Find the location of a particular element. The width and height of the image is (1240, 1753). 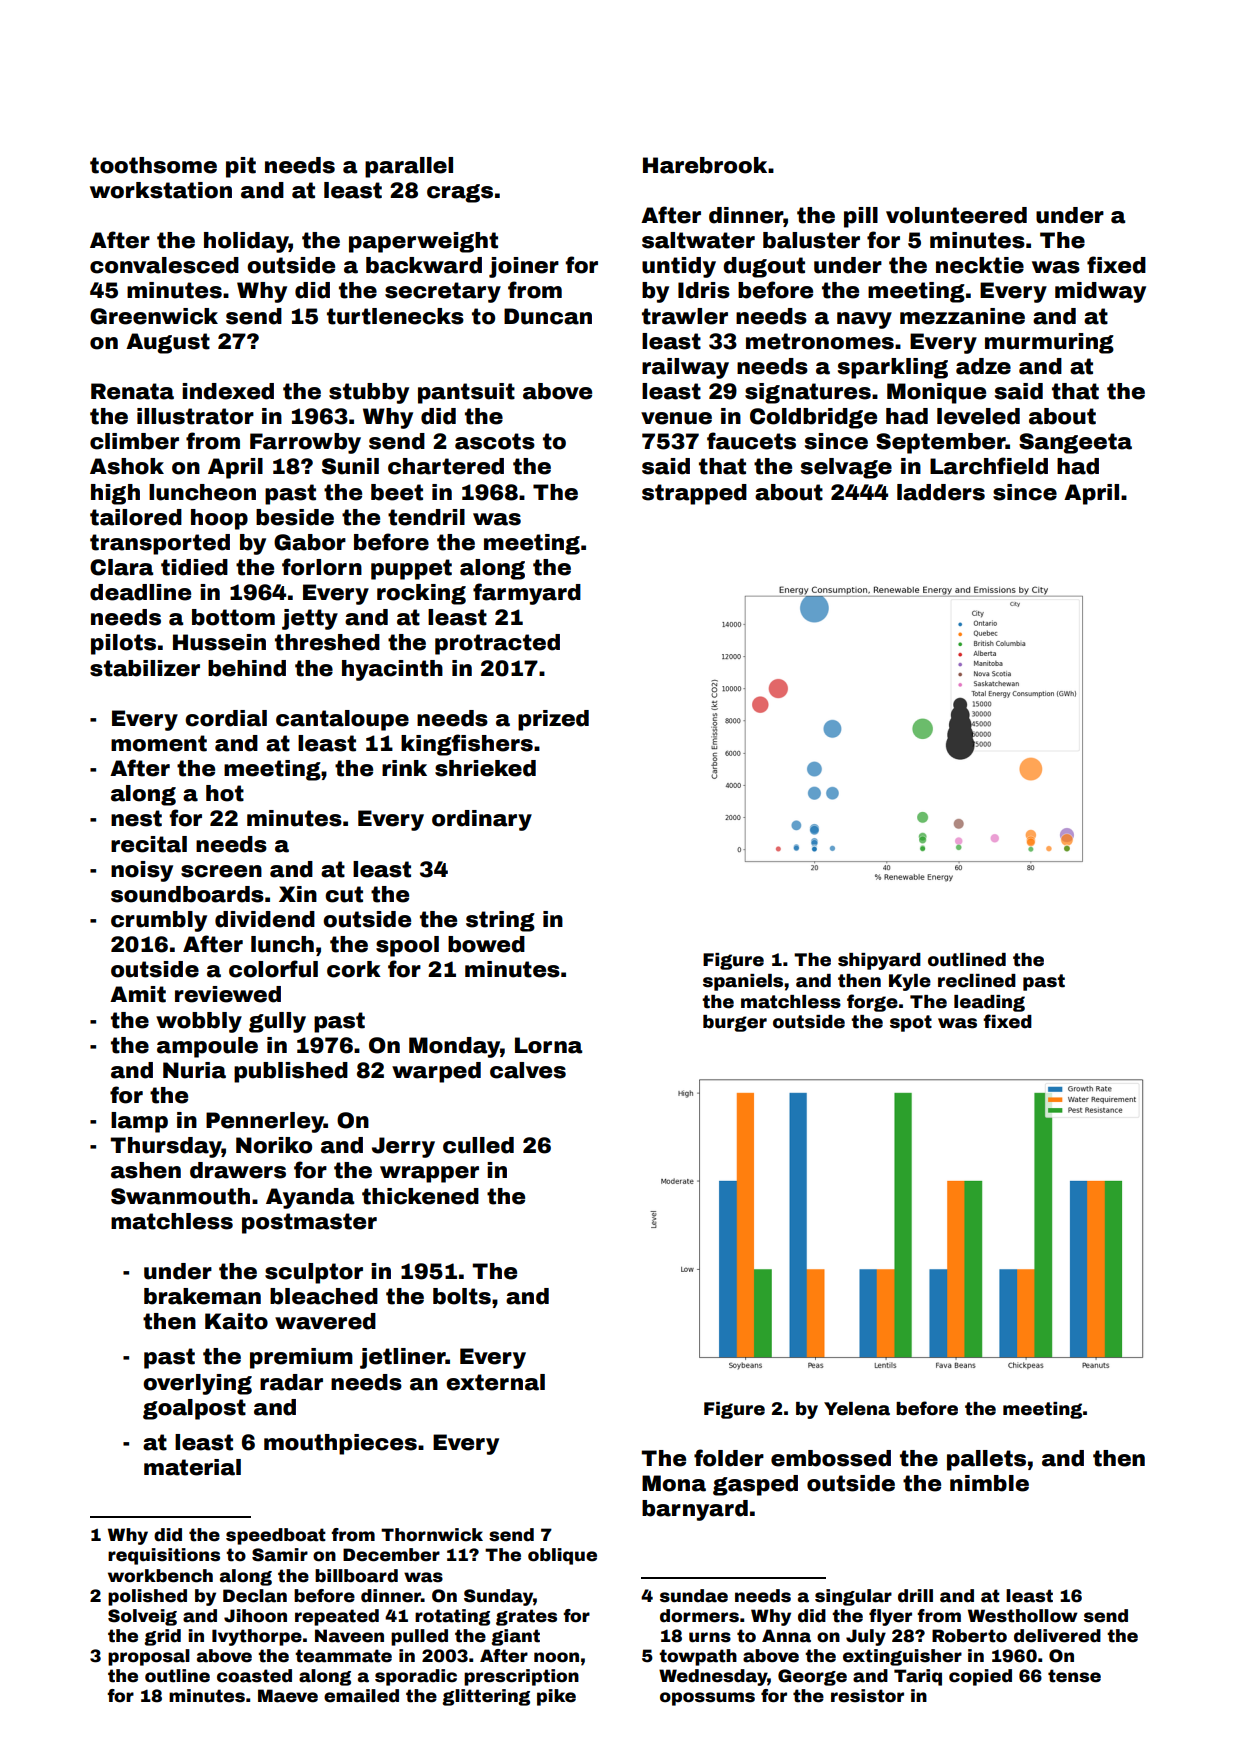

pallets is located at coordinates (986, 1460).
